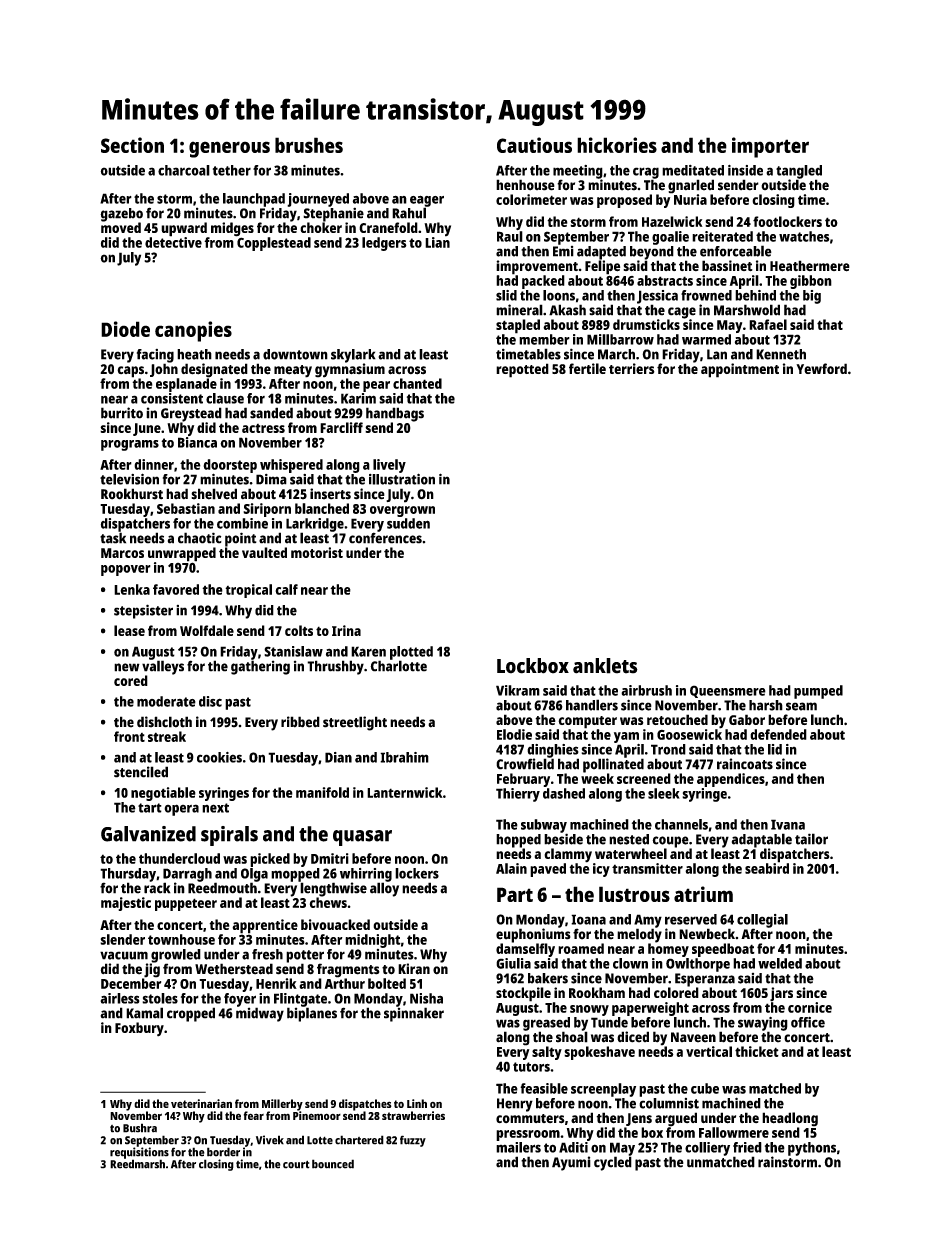 The height and width of the page is (1233, 952). I want to click on pumped, so click(818, 692).
